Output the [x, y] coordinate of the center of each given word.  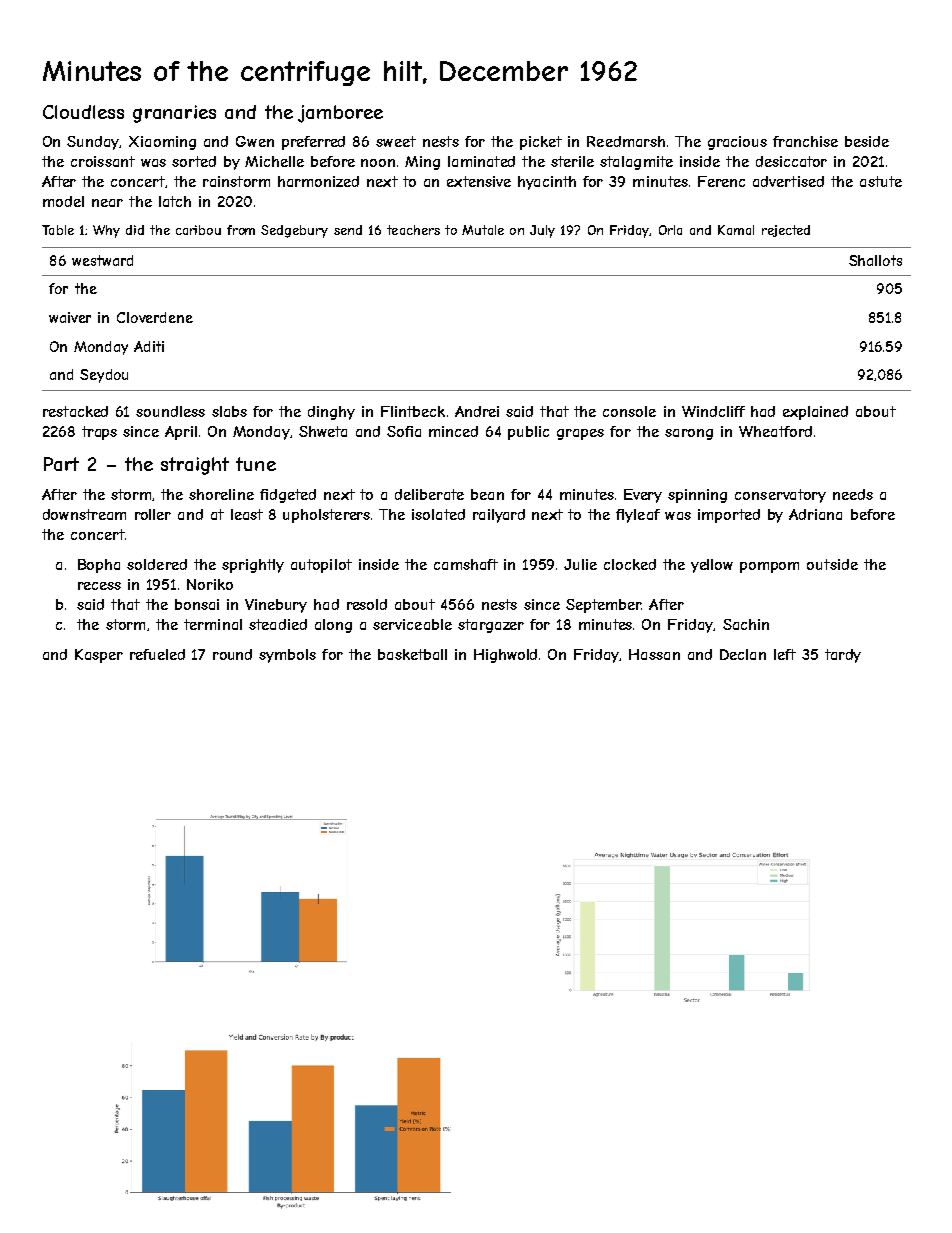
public [528, 433]
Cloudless [83, 112]
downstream [84, 514]
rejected [786, 231]
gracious [737, 143]
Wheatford [775, 431]
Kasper [99, 656]
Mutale [483, 230]
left [785, 654]
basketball [412, 654]
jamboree [340, 114]
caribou [198, 230]
